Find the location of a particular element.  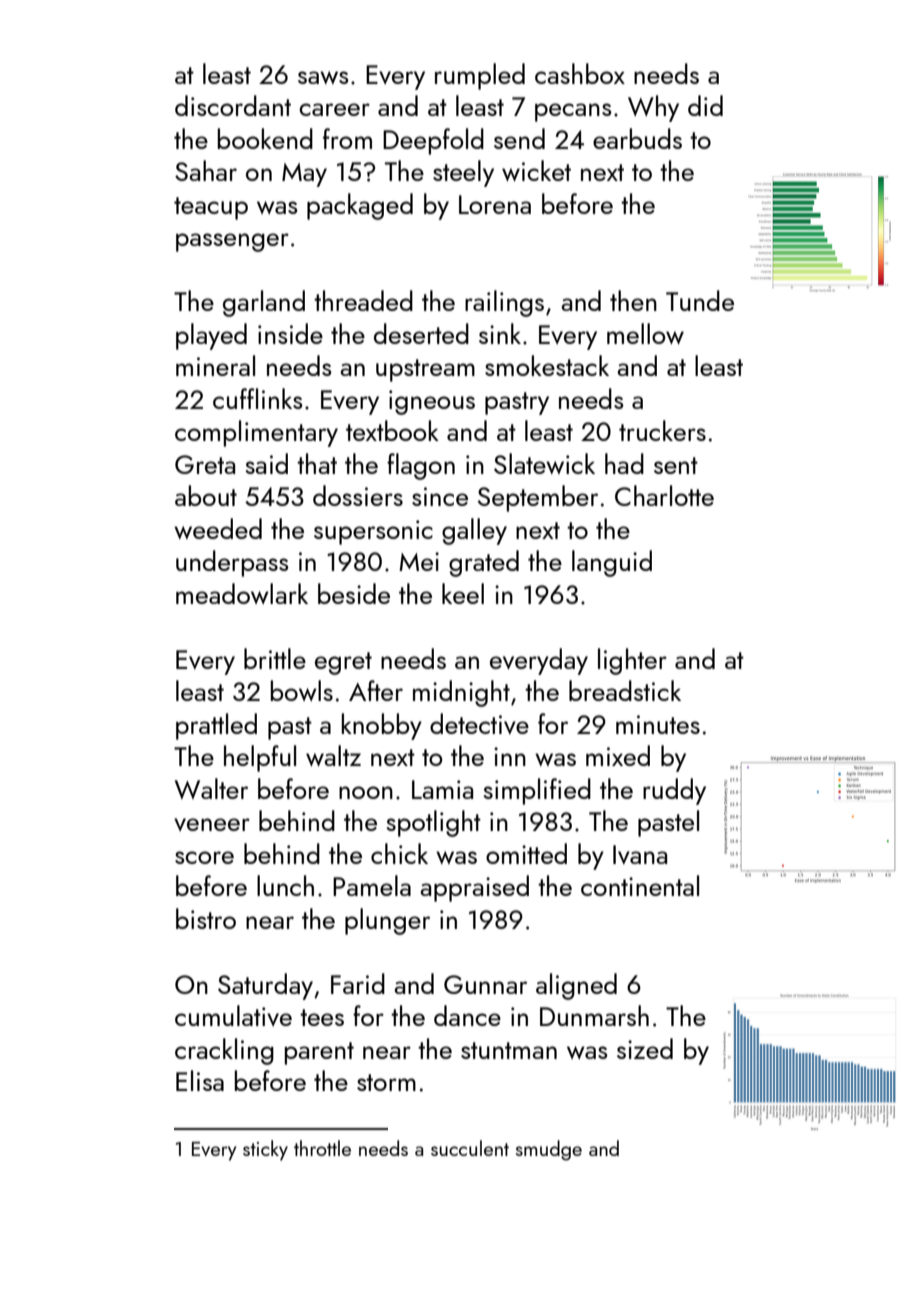

packaged is located at coordinates (360, 206).
